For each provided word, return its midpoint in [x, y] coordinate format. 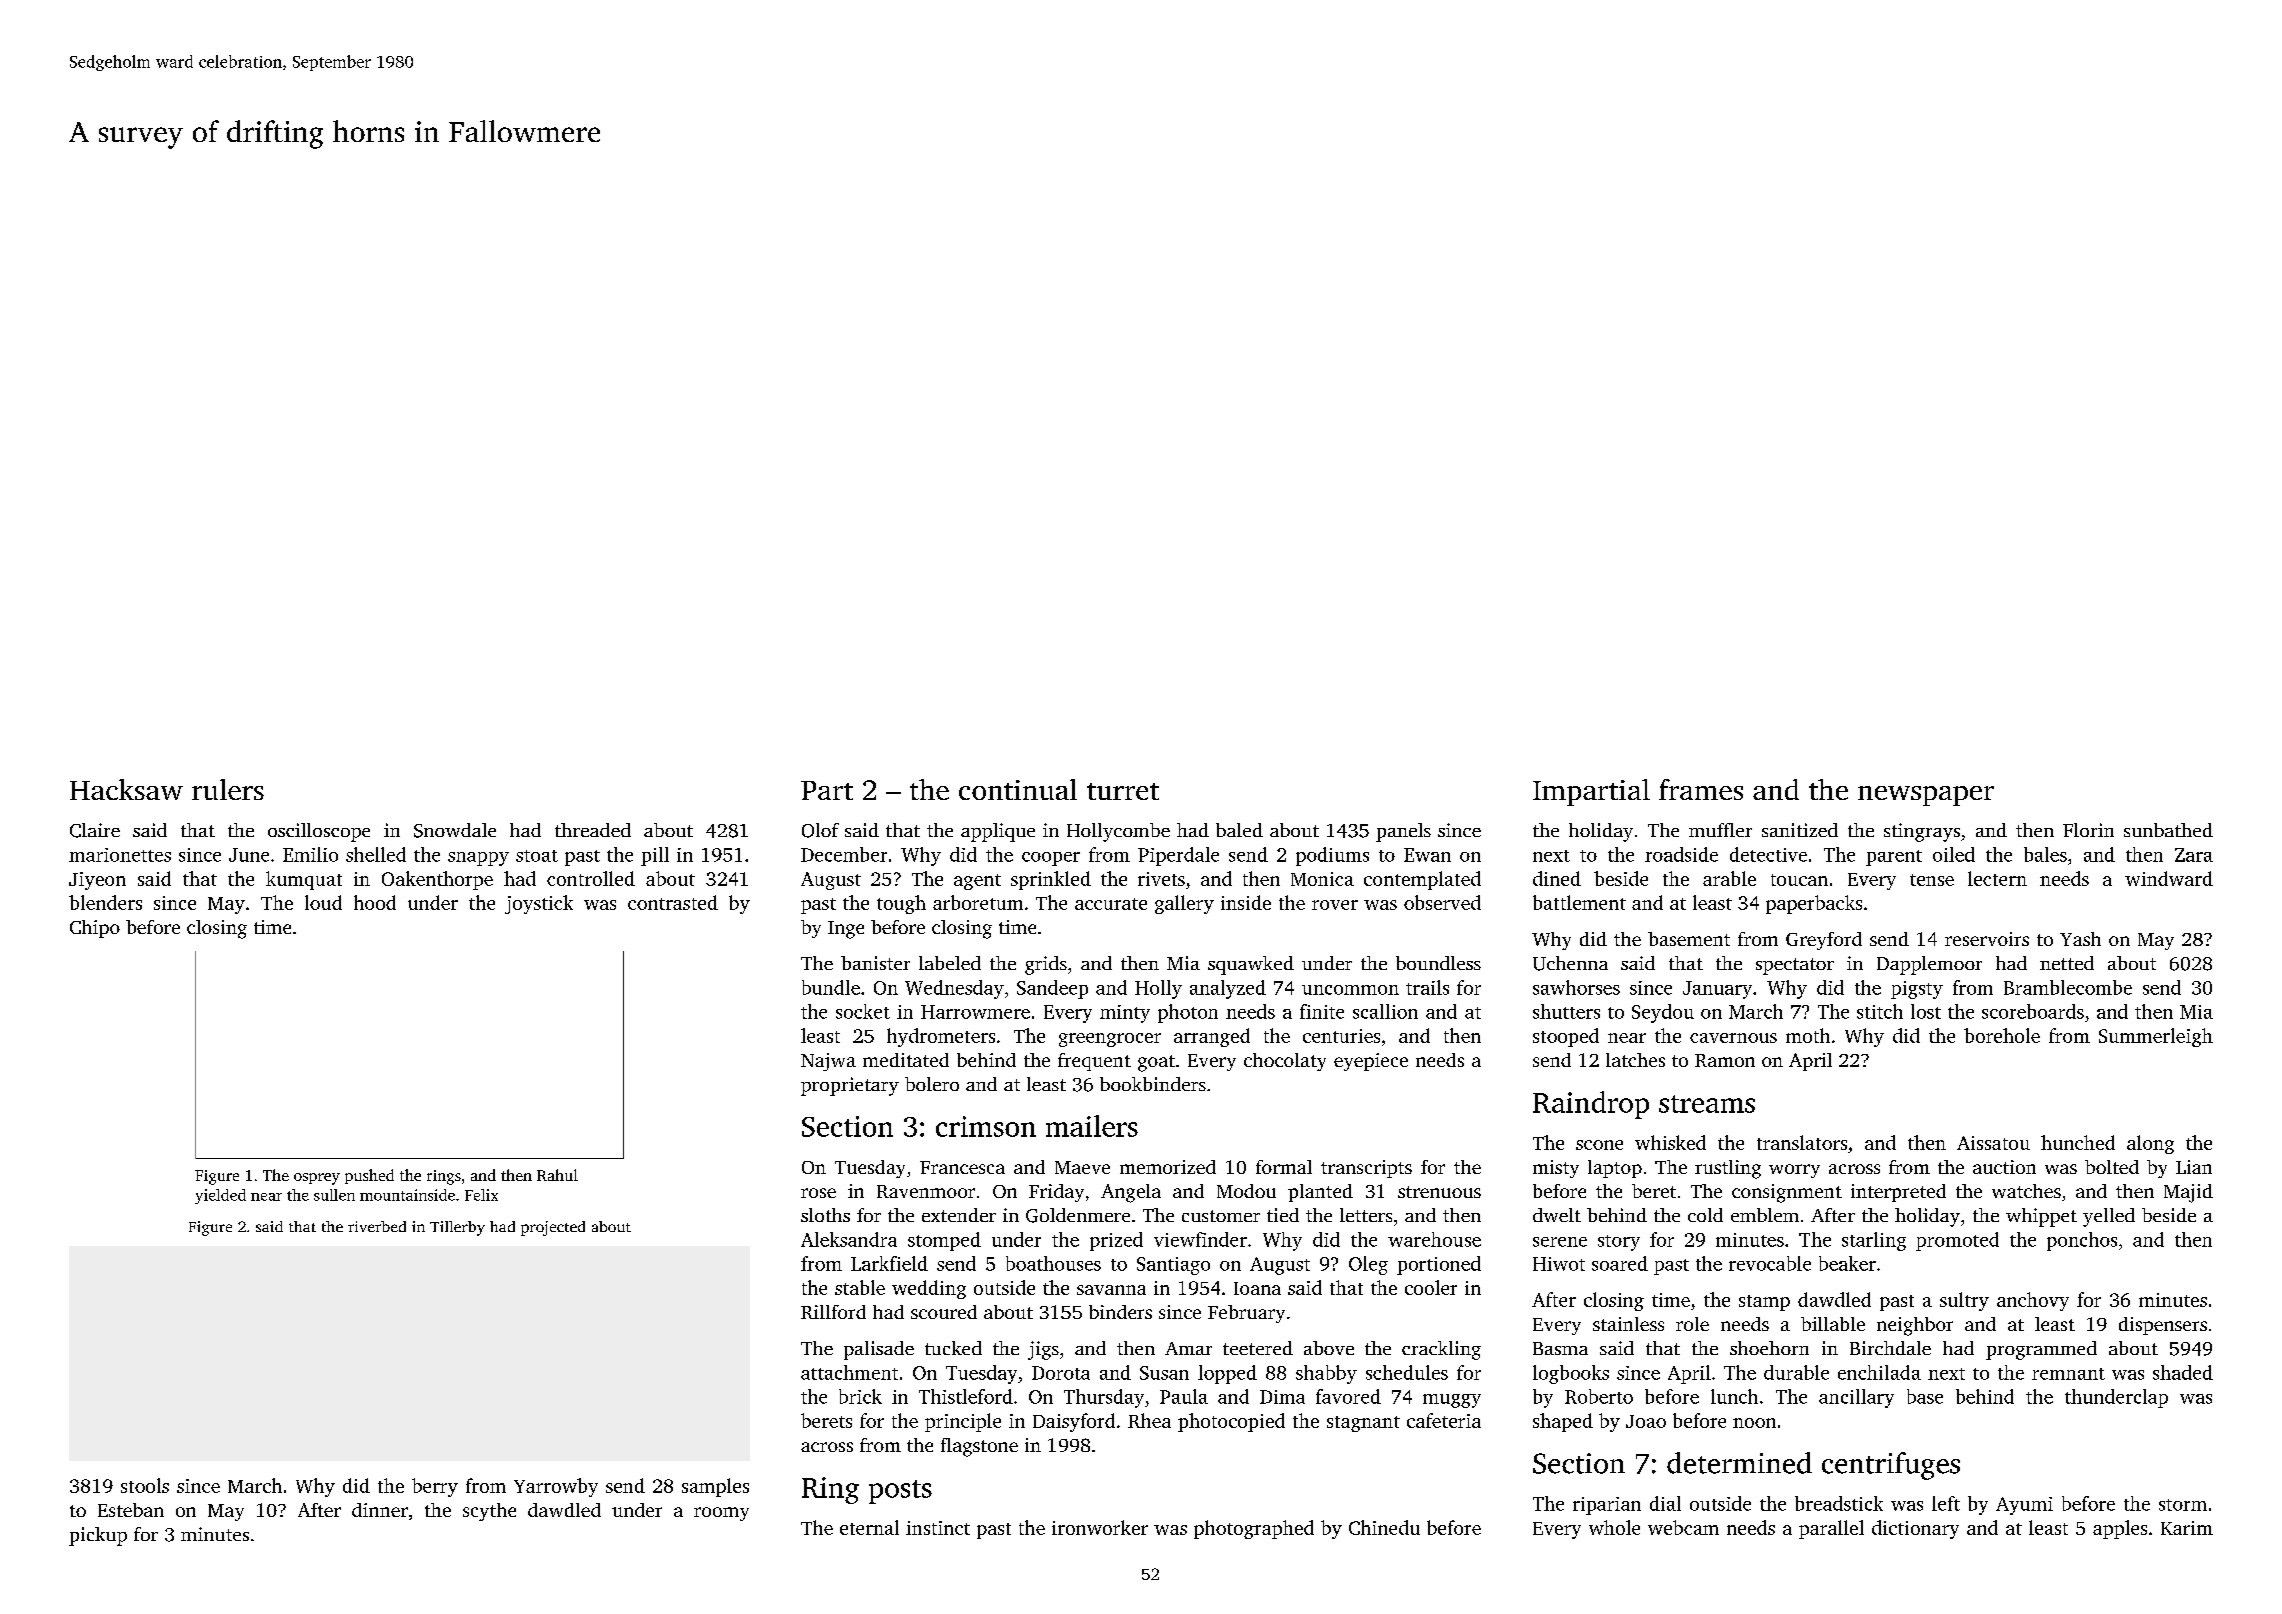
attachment [849, 1372]
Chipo [95, 929]
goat [1156, 1063]
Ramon [1725, 1060]
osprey [317, 1179]
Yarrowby [556, 1487]
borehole [2002, 1035]
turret [1123, 791]
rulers [228, 789]
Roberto [1599, 1396]
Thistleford [966, 1396]
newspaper [1926, 796]
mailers [1092, 1126]
